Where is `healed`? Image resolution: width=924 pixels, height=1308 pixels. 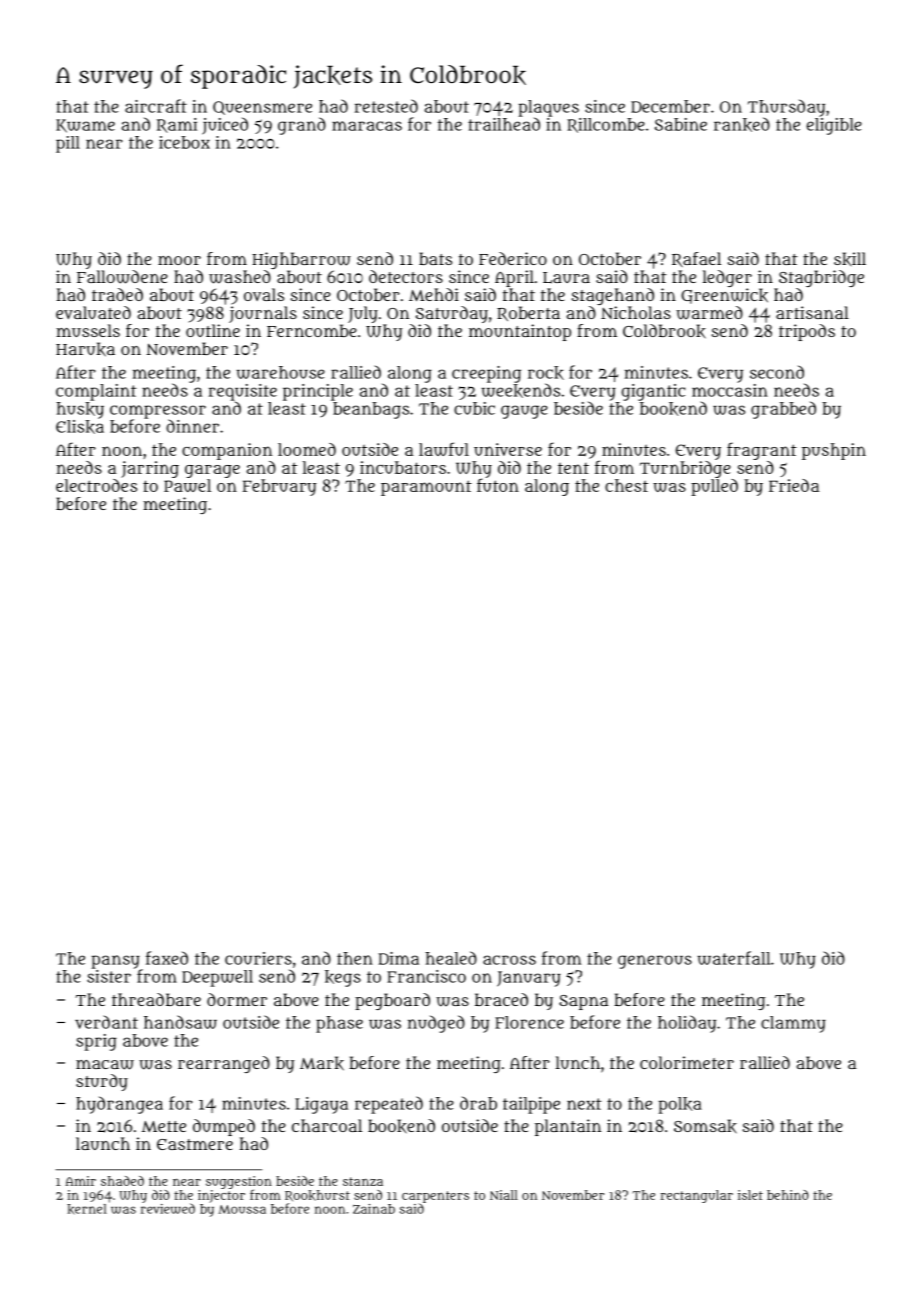 healed is located at coordinates (451, 958).
